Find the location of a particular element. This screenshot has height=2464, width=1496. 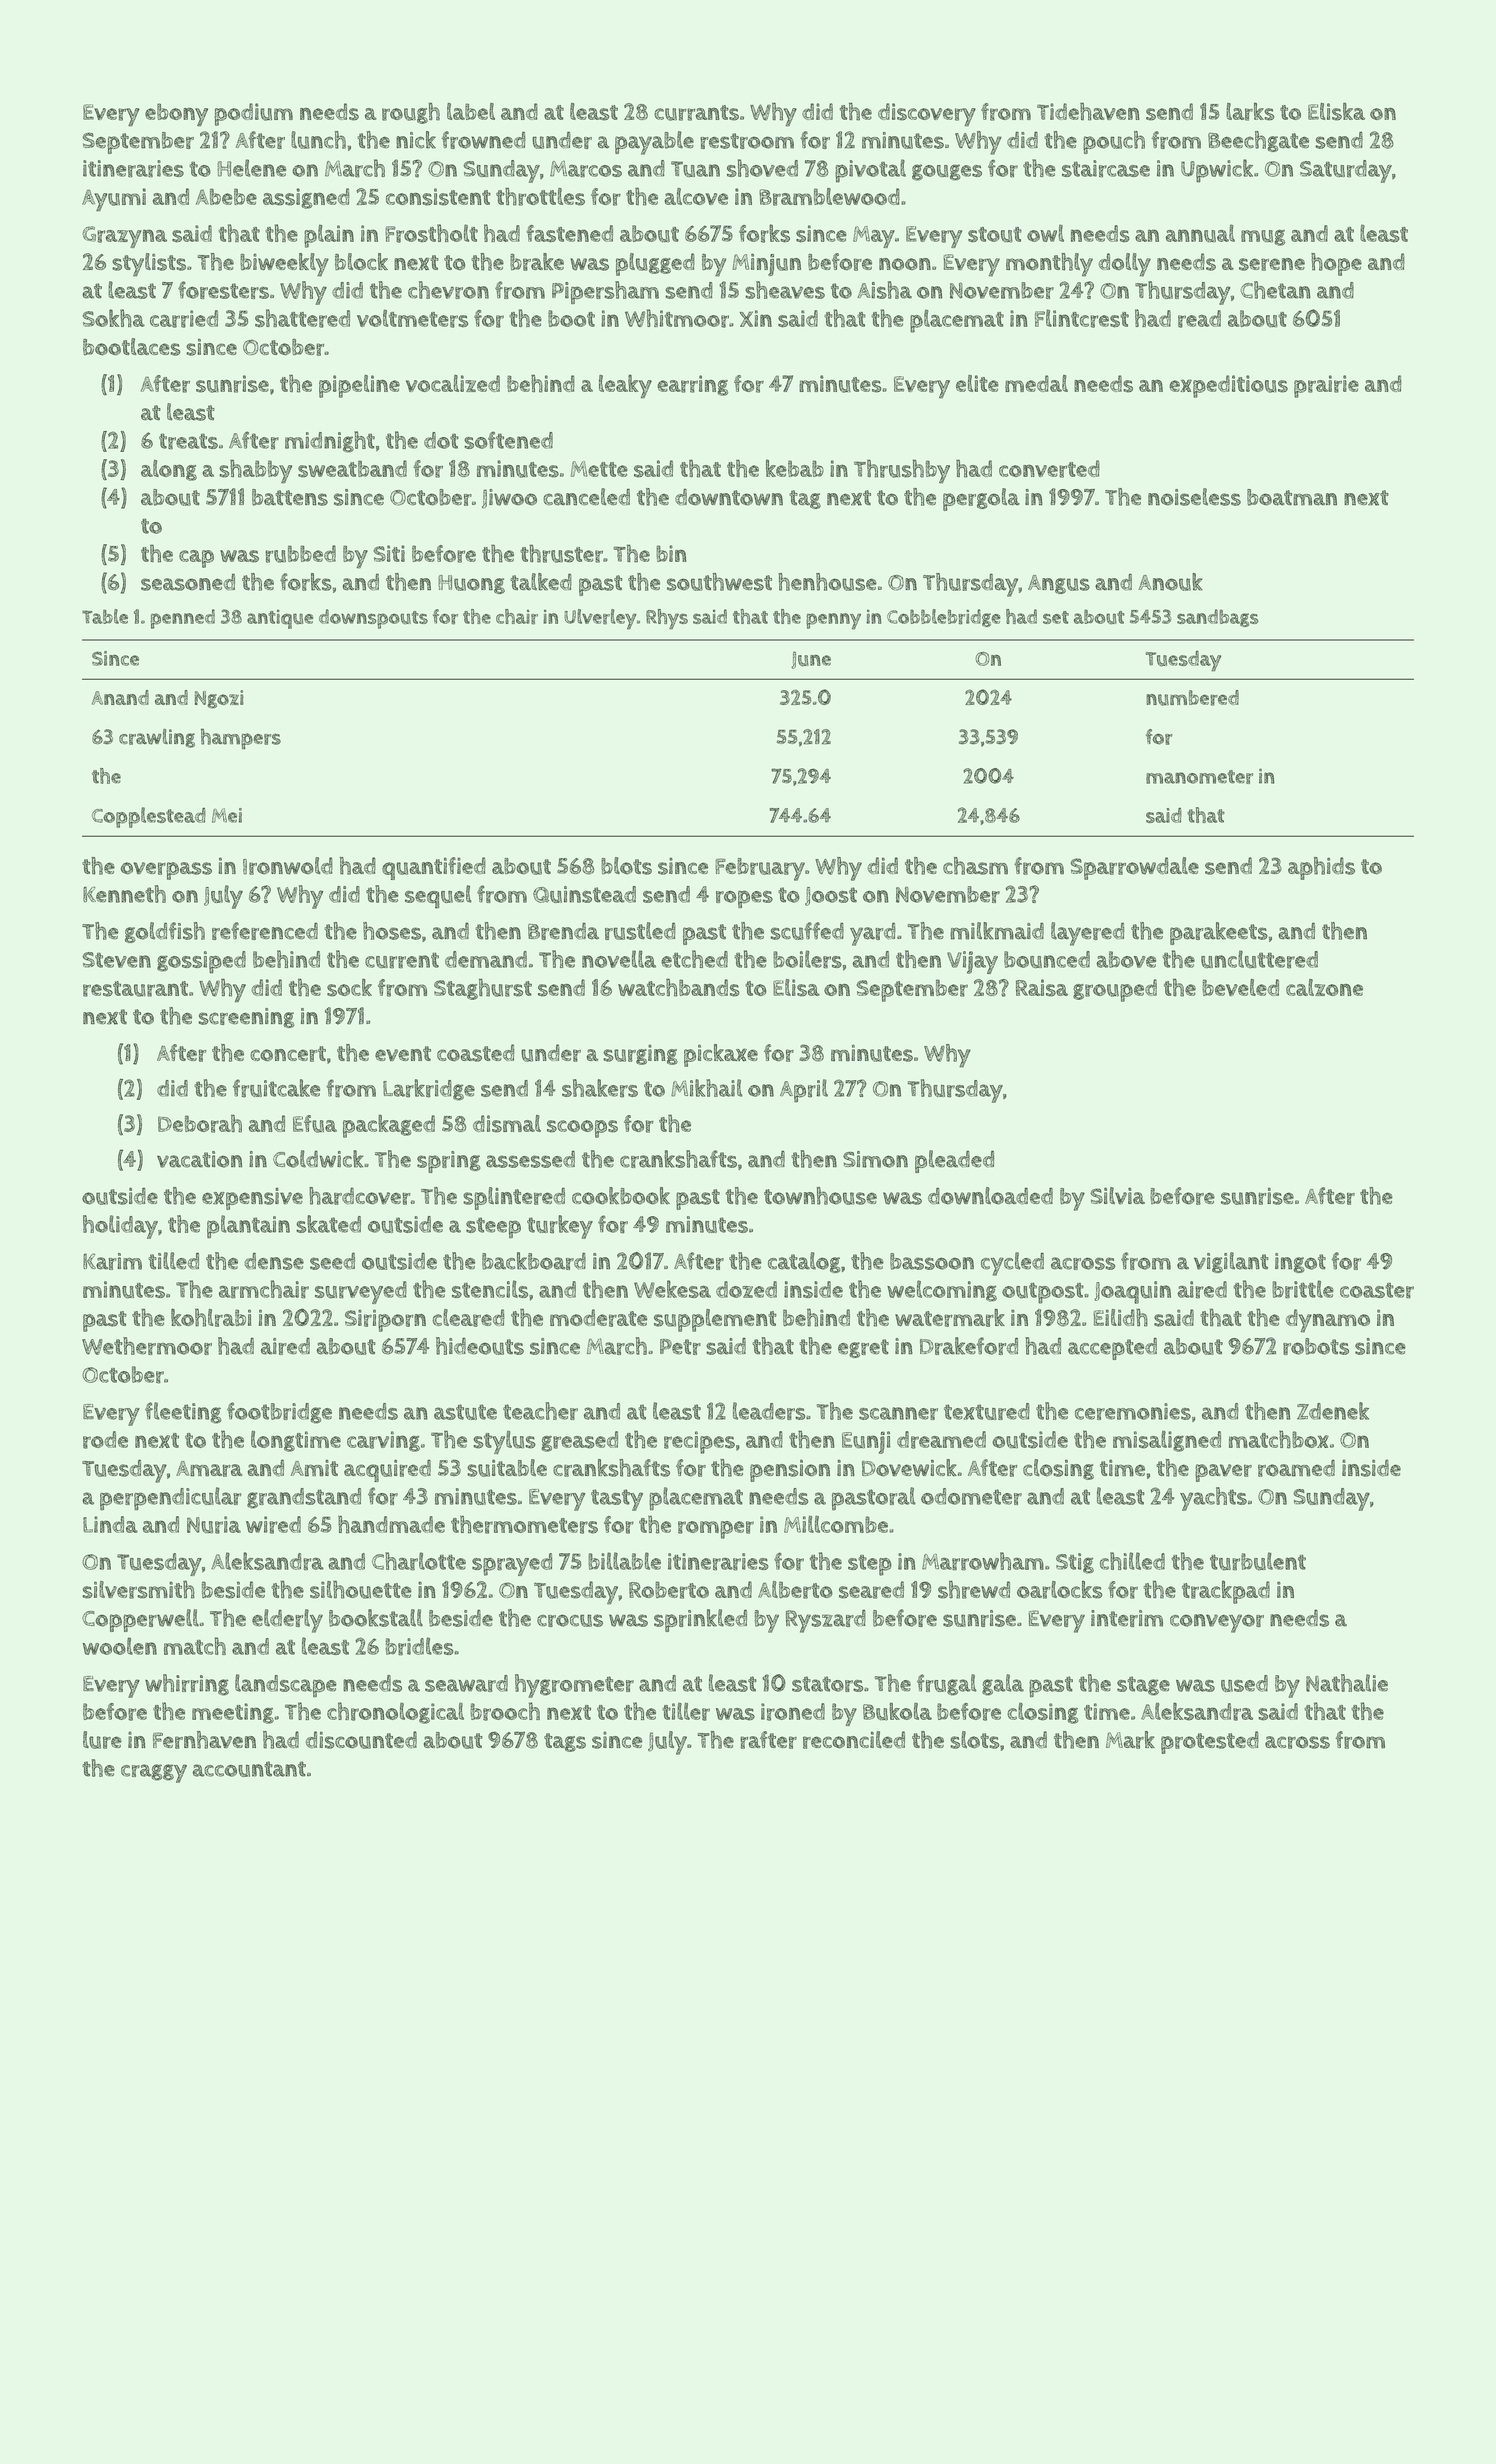

expensive is located at coordinates (252, 1198).
